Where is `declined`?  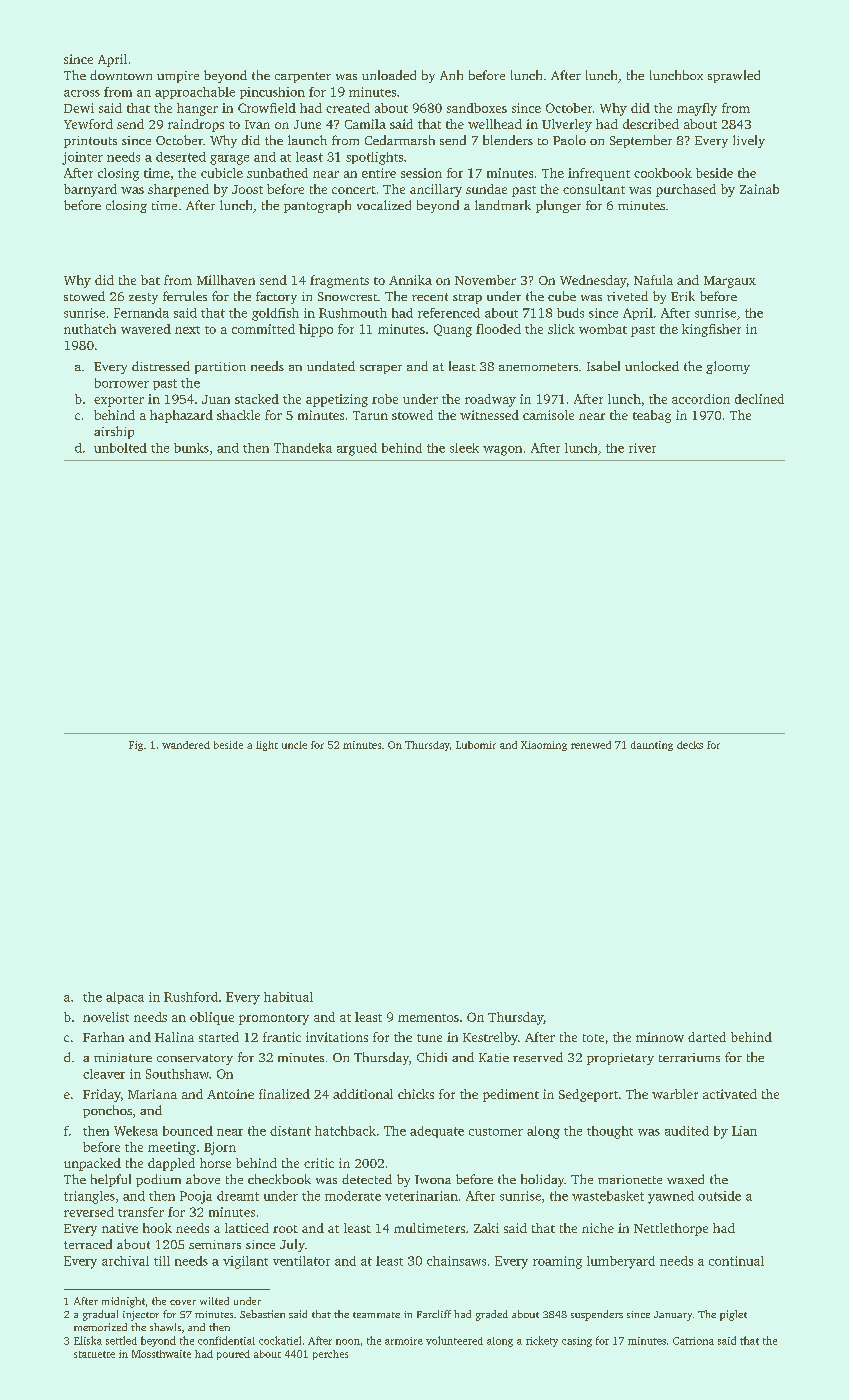 declined is located at coordinates (759, 399).
